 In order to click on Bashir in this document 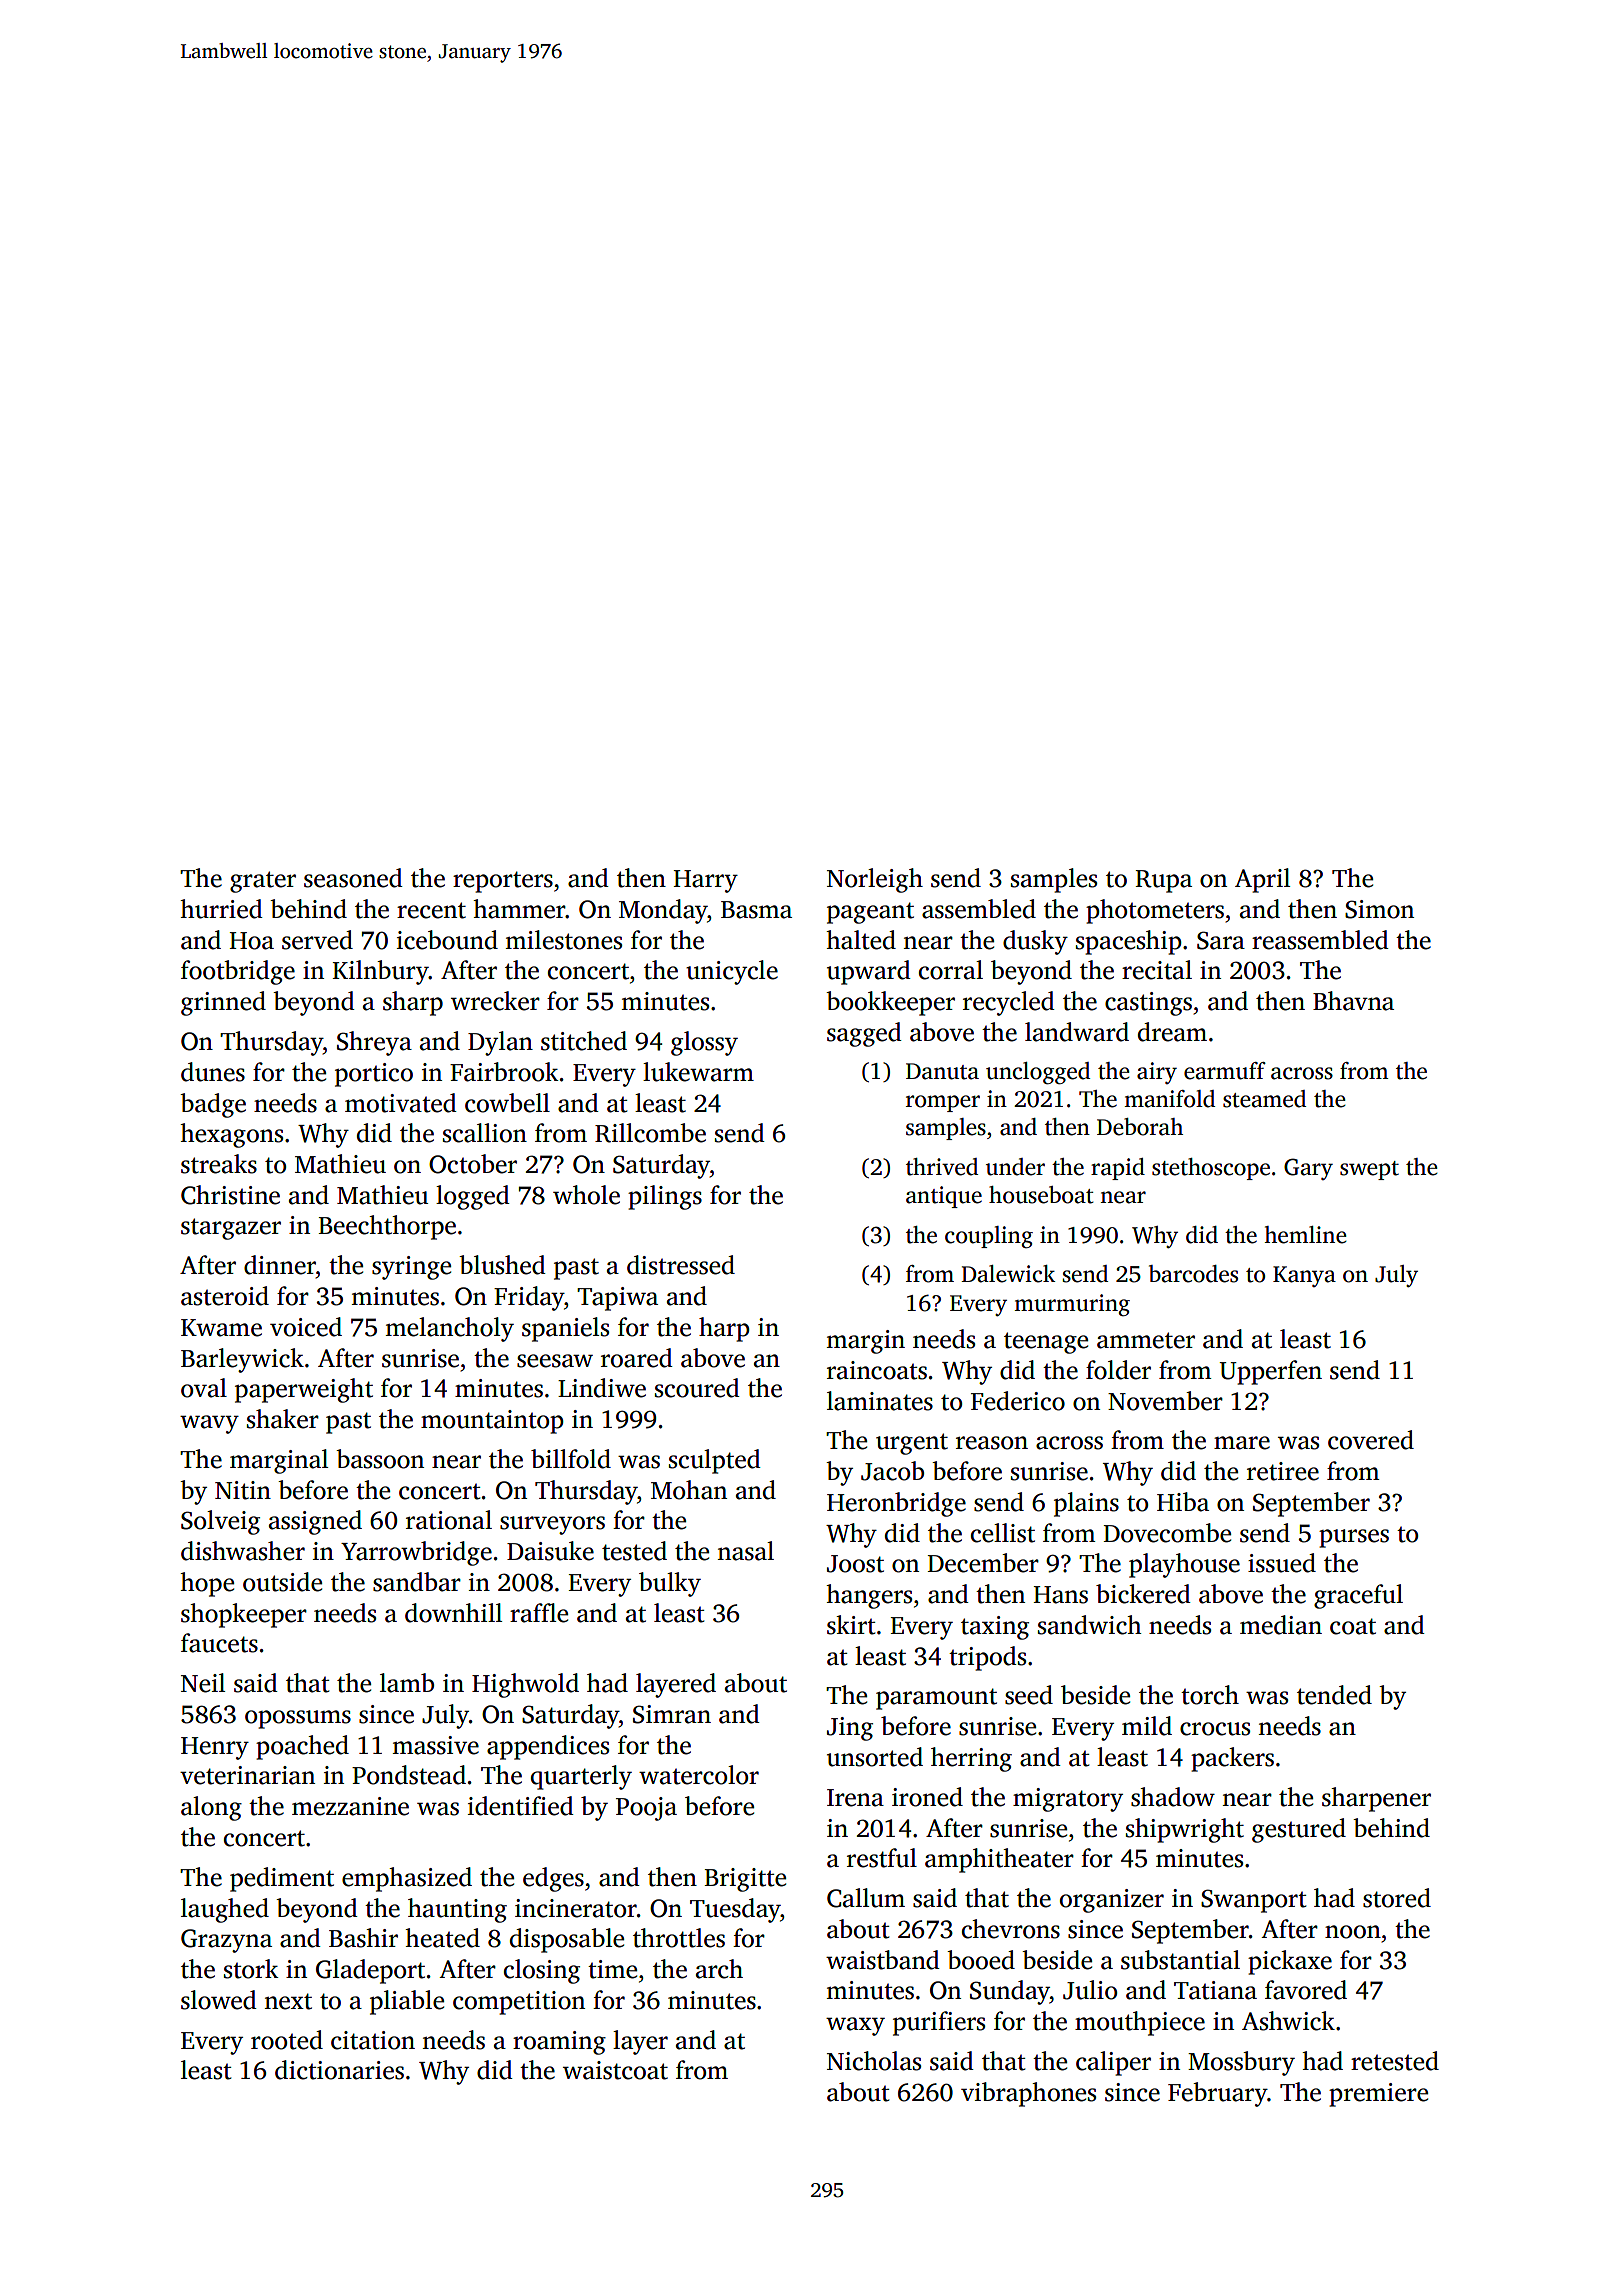, I will do `click(363, 1938)`.
